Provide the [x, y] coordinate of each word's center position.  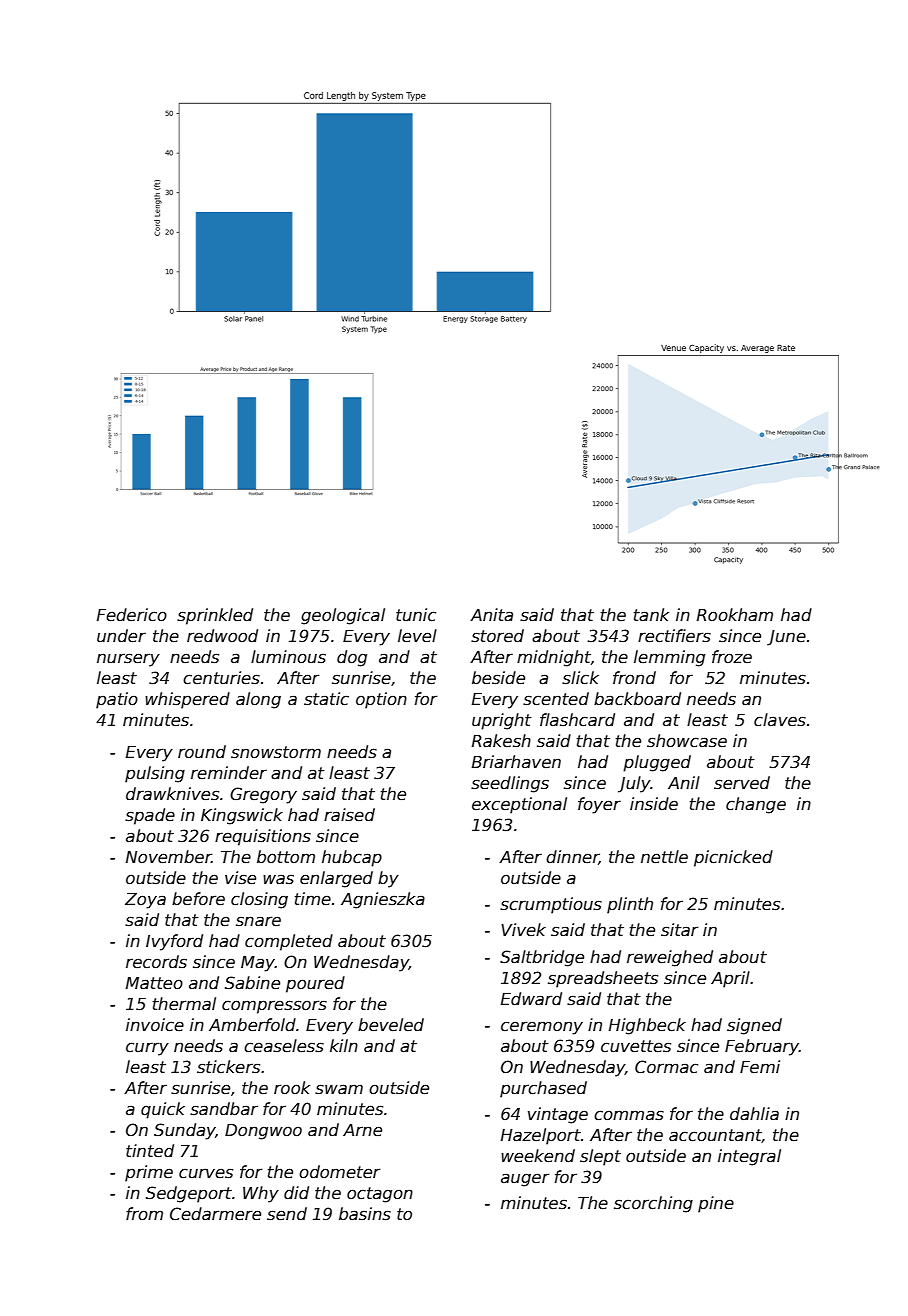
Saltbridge [542, 958]
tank [652, 615]
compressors [274, 1007]
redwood [222, 636]
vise [240, 878]
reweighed [670, 958]
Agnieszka [383, 900]
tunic [416, 615]
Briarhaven [516, 762]
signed [754, 1026]
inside [654, 804]
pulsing [155, 774]
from [144, 1214]
